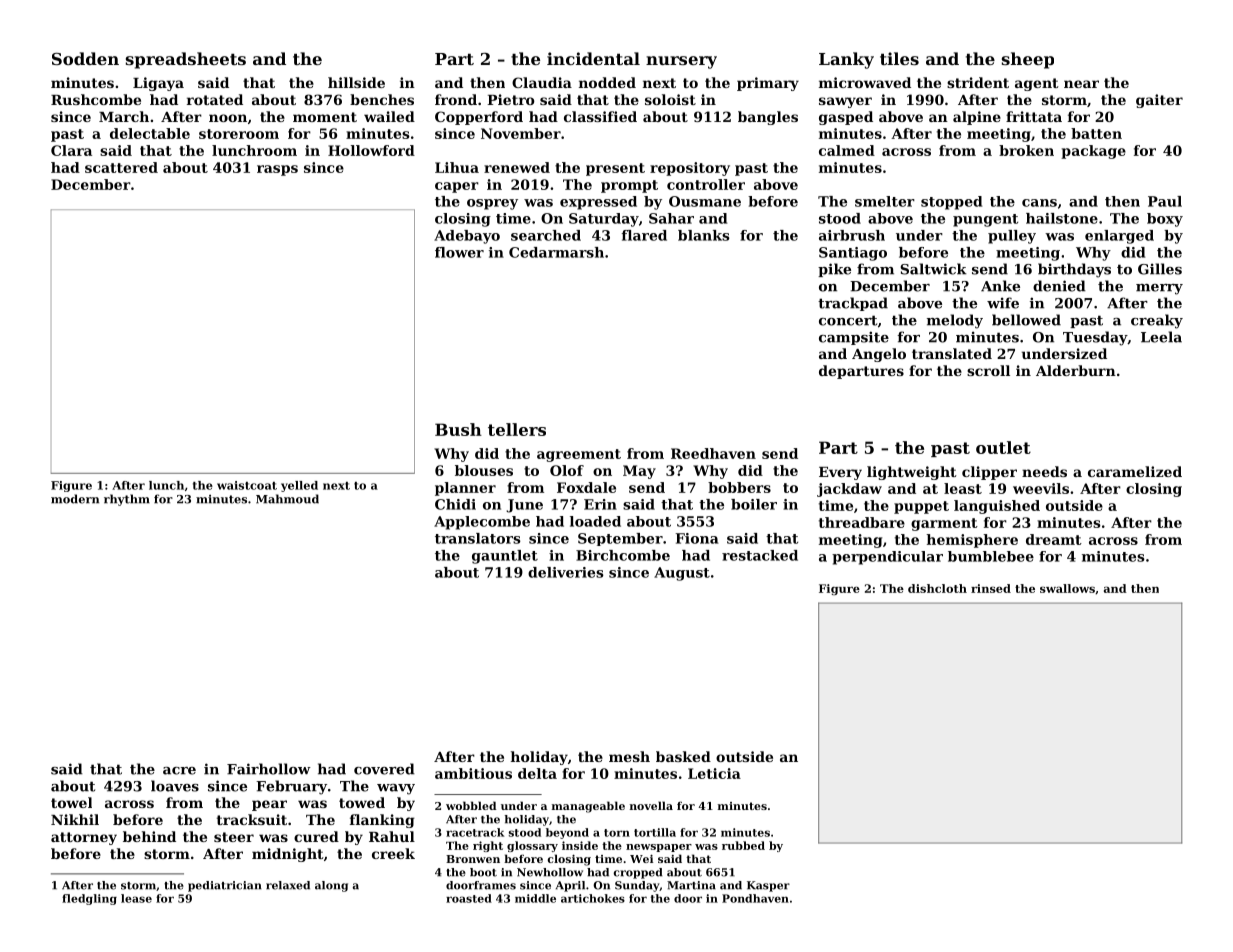 The width and height of the image is (1233, 952). Describe the element at coordinates (127, 500) in the image. I see `rhythm` at that location.
